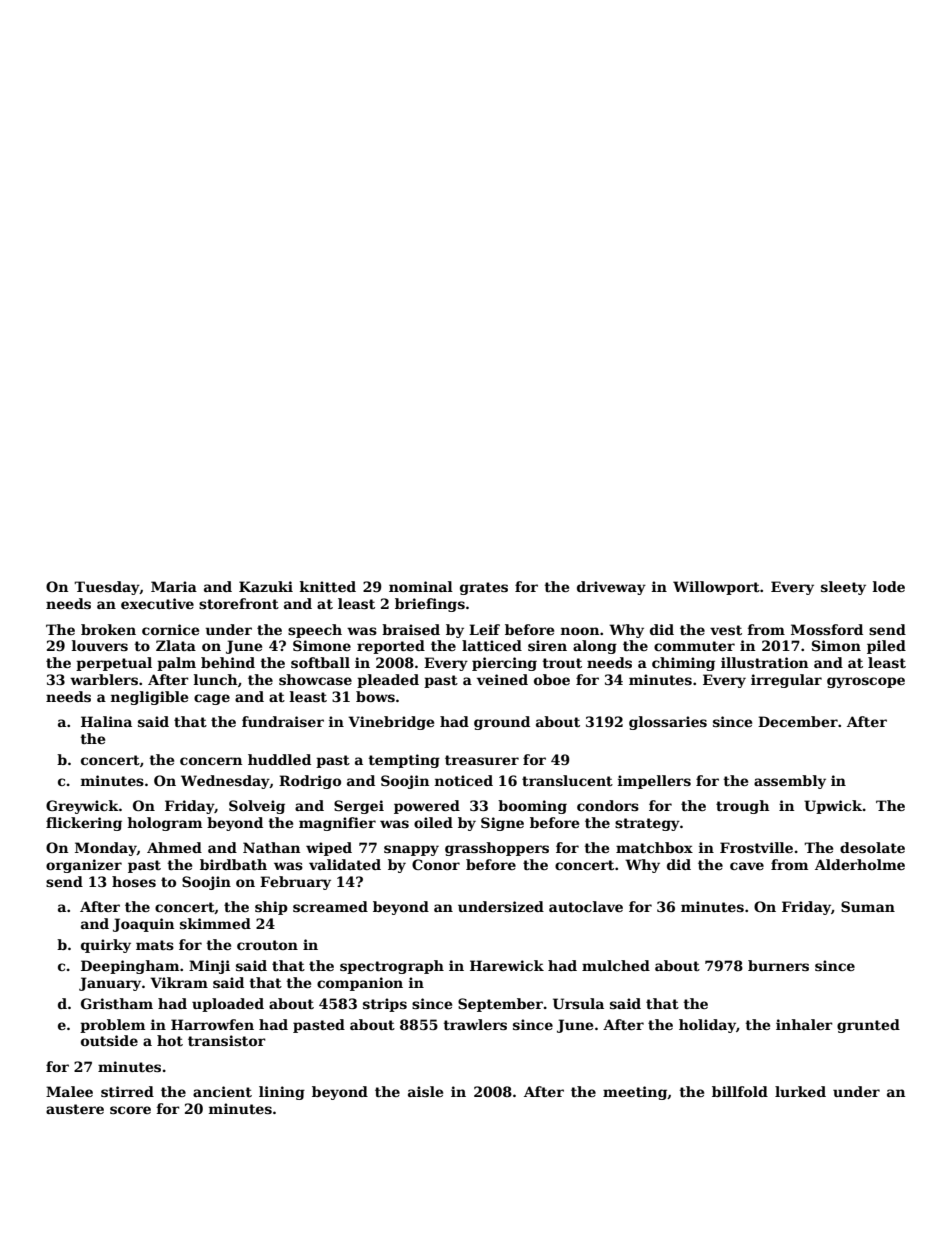  I want to click on Tuesday, so click(107, 588).
